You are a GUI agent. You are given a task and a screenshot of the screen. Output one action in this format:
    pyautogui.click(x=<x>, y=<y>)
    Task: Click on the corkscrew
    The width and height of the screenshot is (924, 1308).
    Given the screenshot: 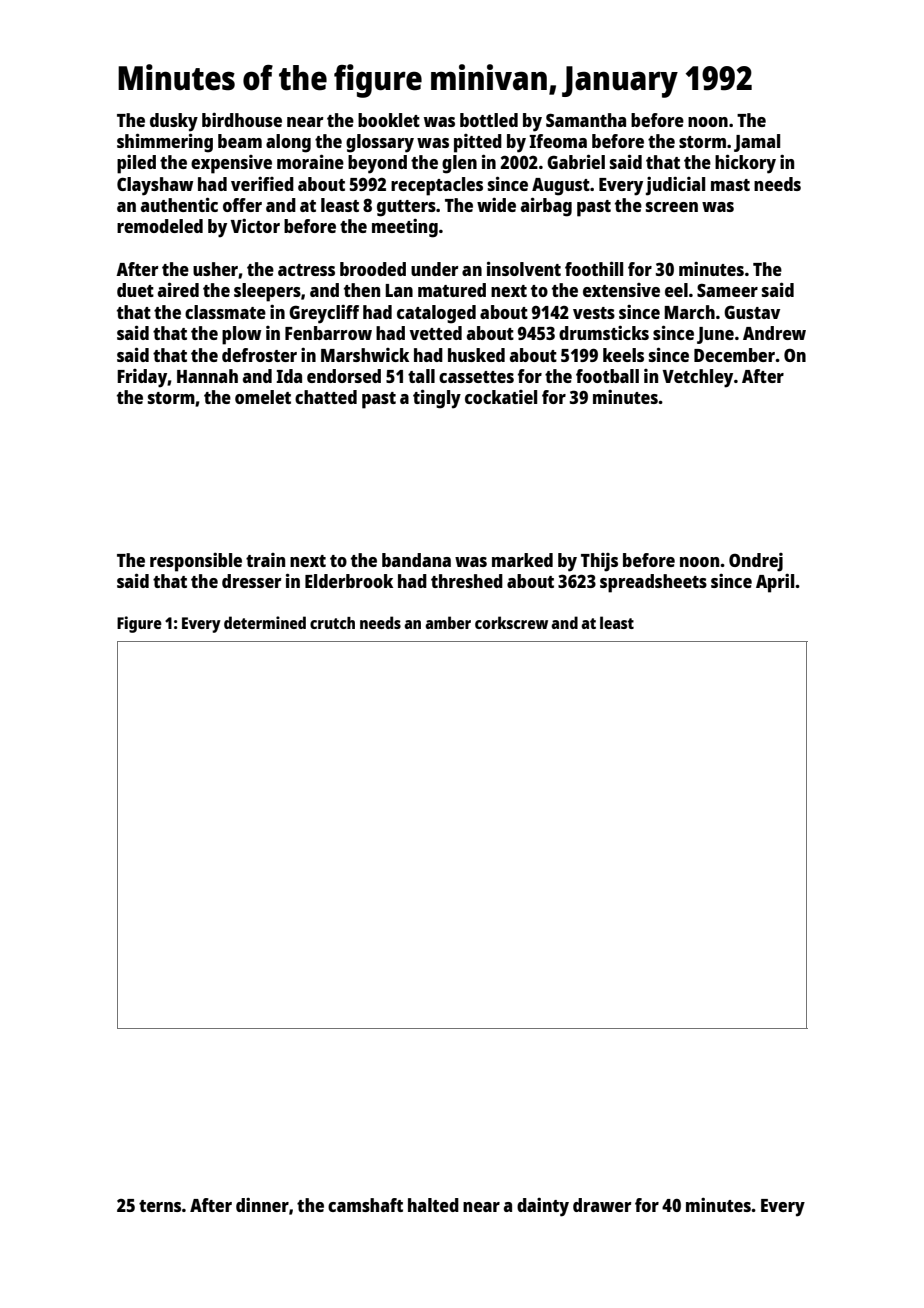 What is the action you would take?
    pyautogui.click(x=511, y=622)
